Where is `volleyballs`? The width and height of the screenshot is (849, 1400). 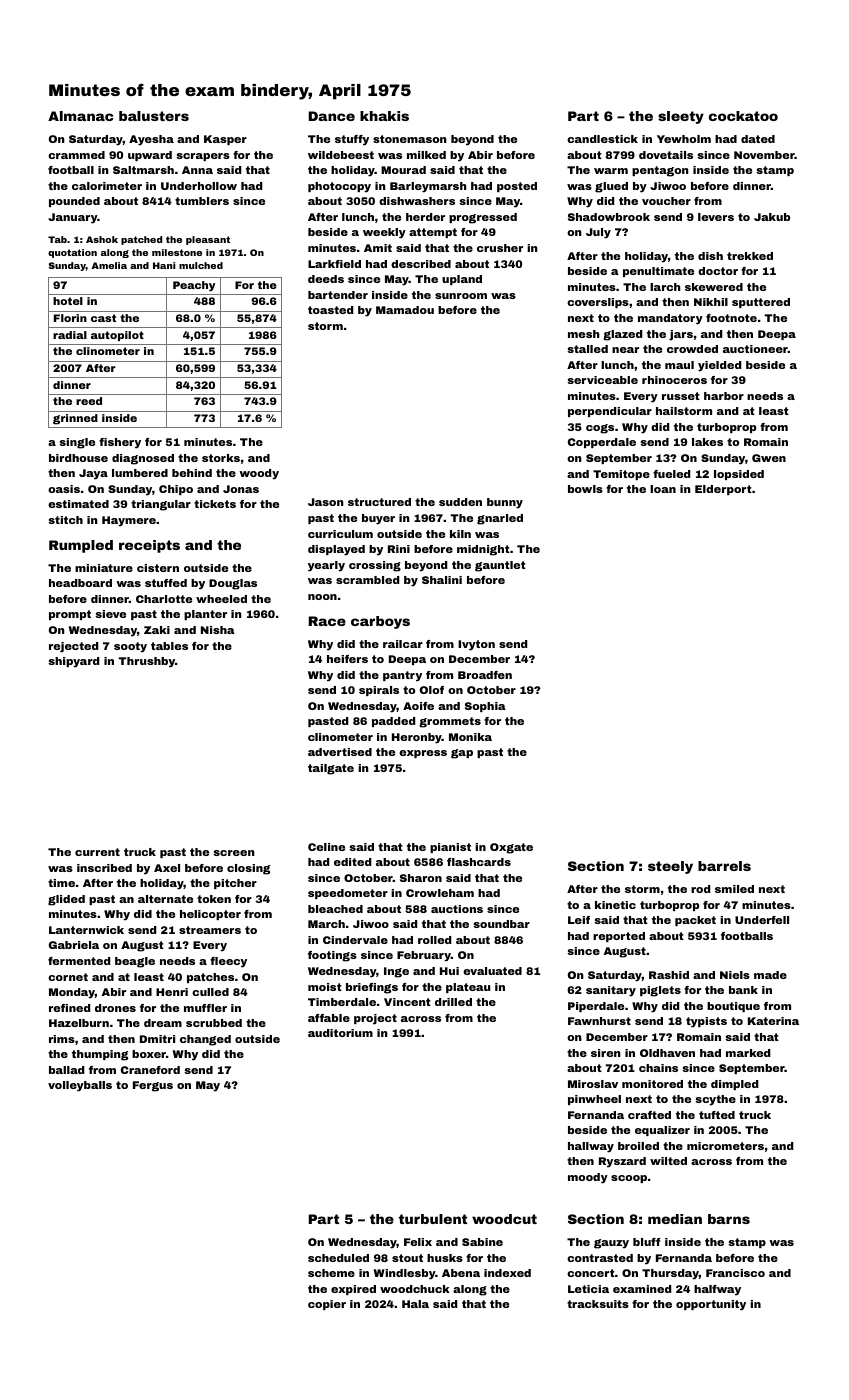 volleyballs is located at coordinates (80, 1086).
